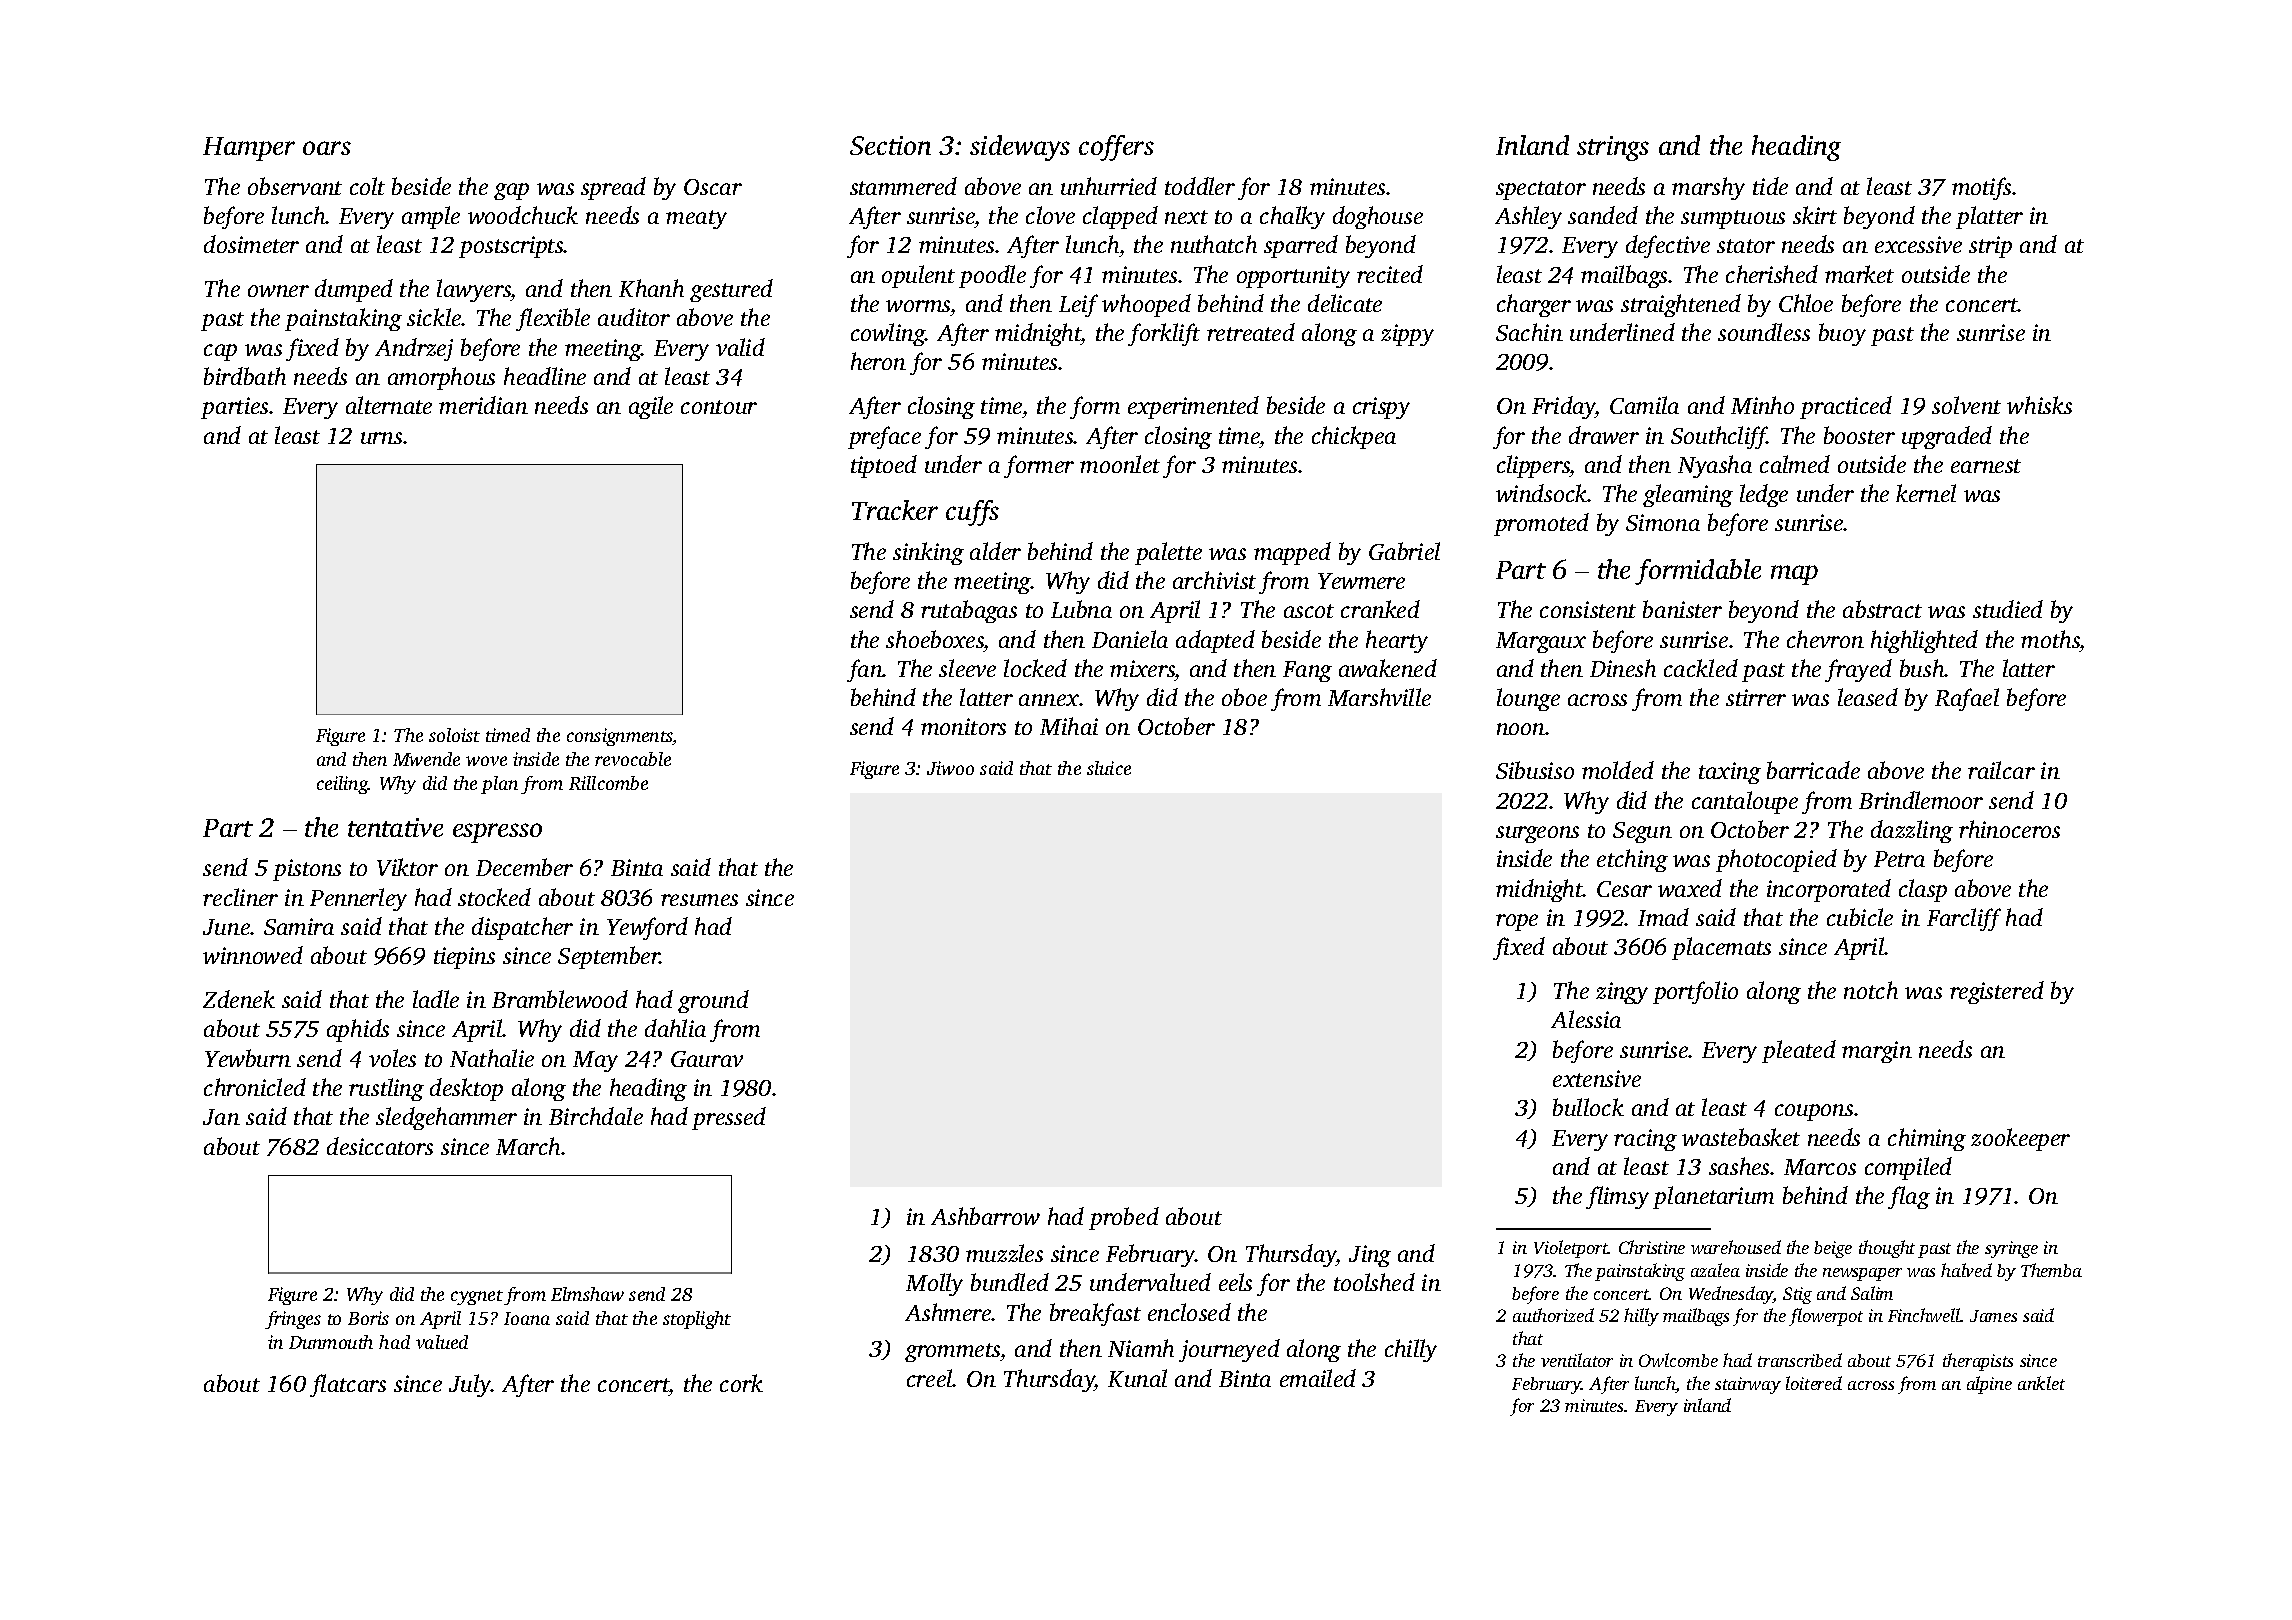 Image resolution: width=2292 pixels, height=1620 pixels. What do you see at coordinates (1020, 148) in the document?
I see `sideways` at bounding box center [1020, 148].
